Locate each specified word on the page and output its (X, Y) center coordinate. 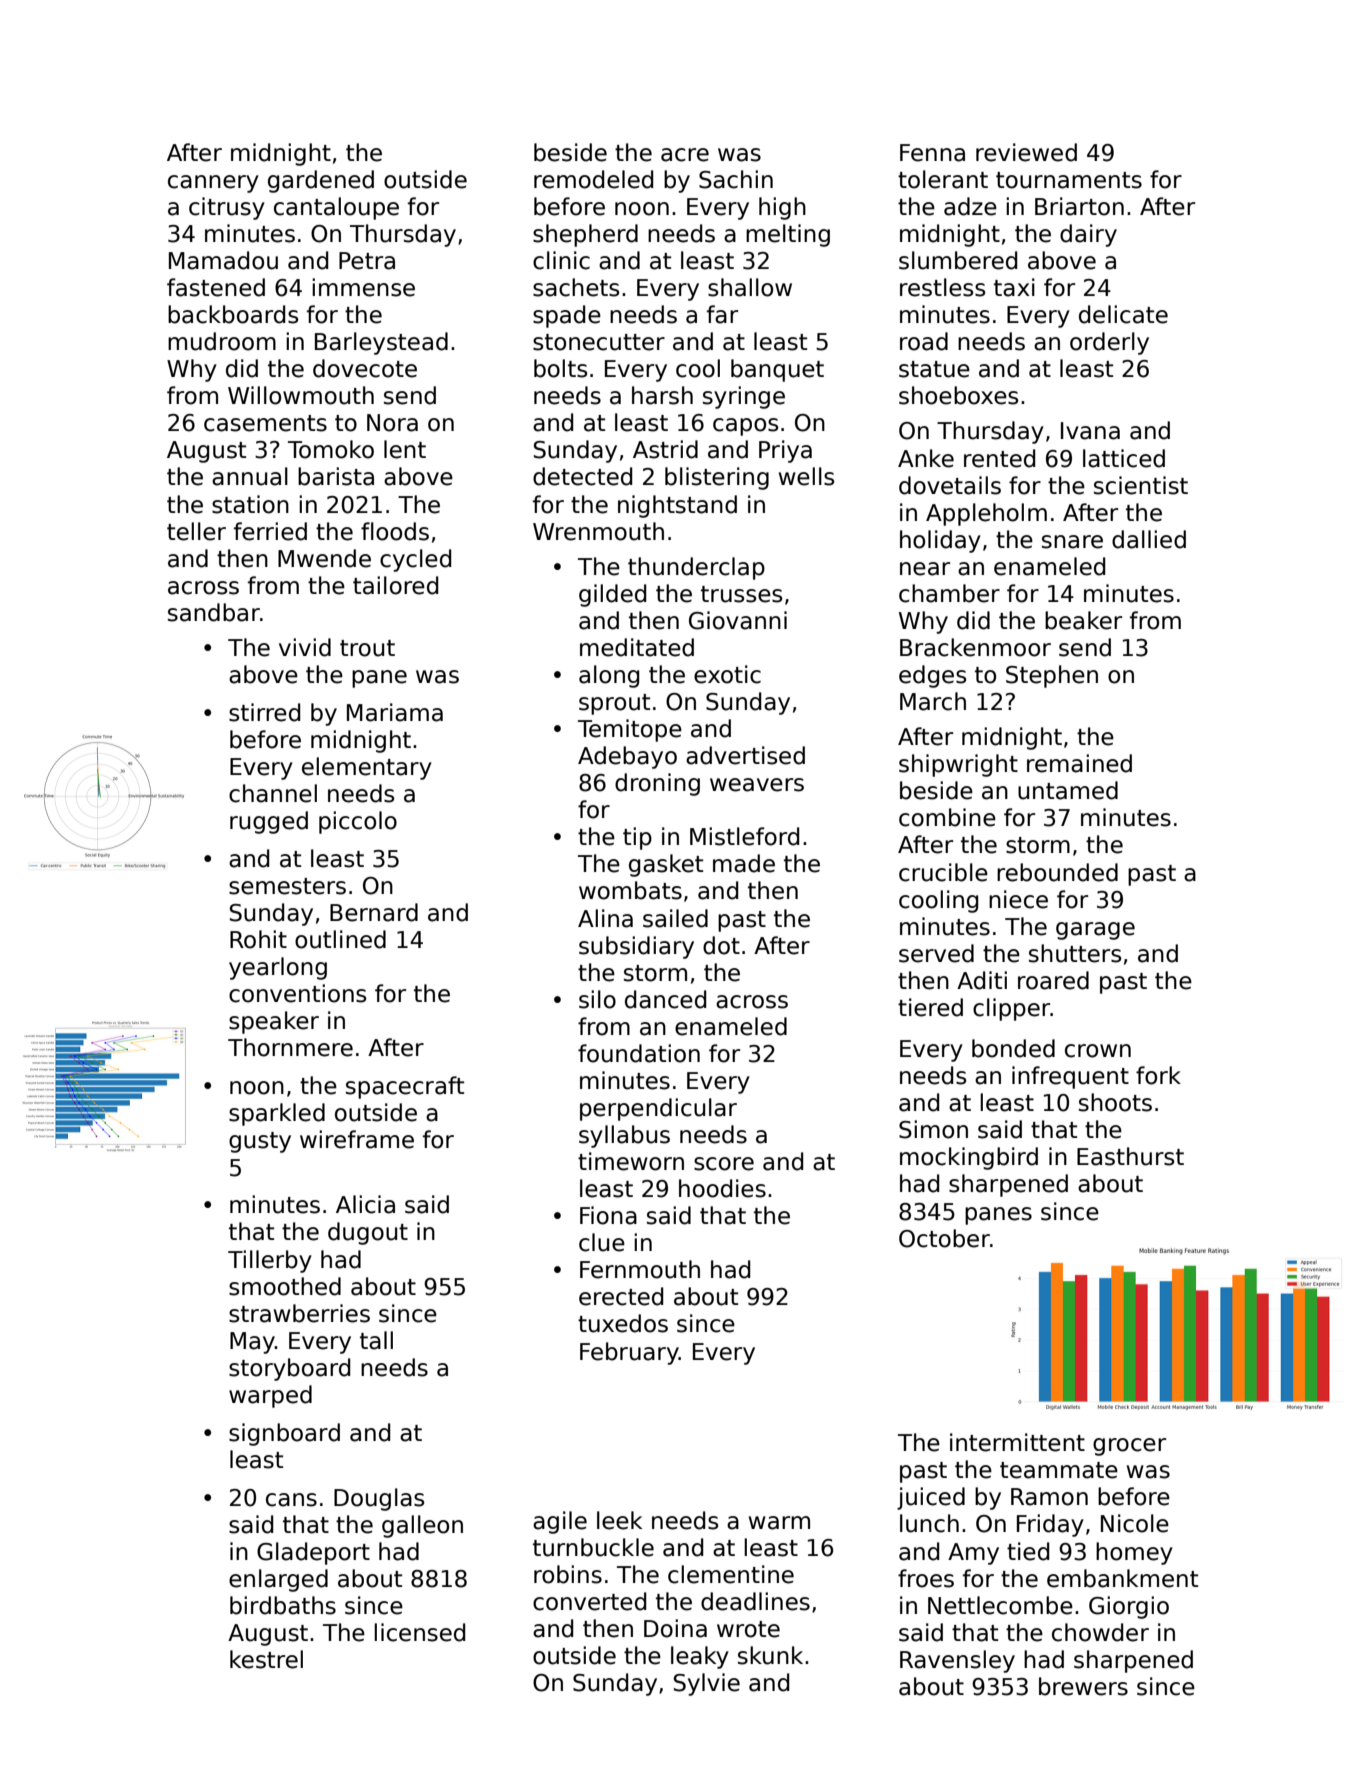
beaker (1083, 620)
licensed (419, 1632)
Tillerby (270, 1261)
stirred (264, 712)
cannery (213, 184)
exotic (727, 674)
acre (685, 155)
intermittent (1017, 1442)
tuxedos (623, 1323)
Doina (675, 1628)
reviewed (1026, 152)
